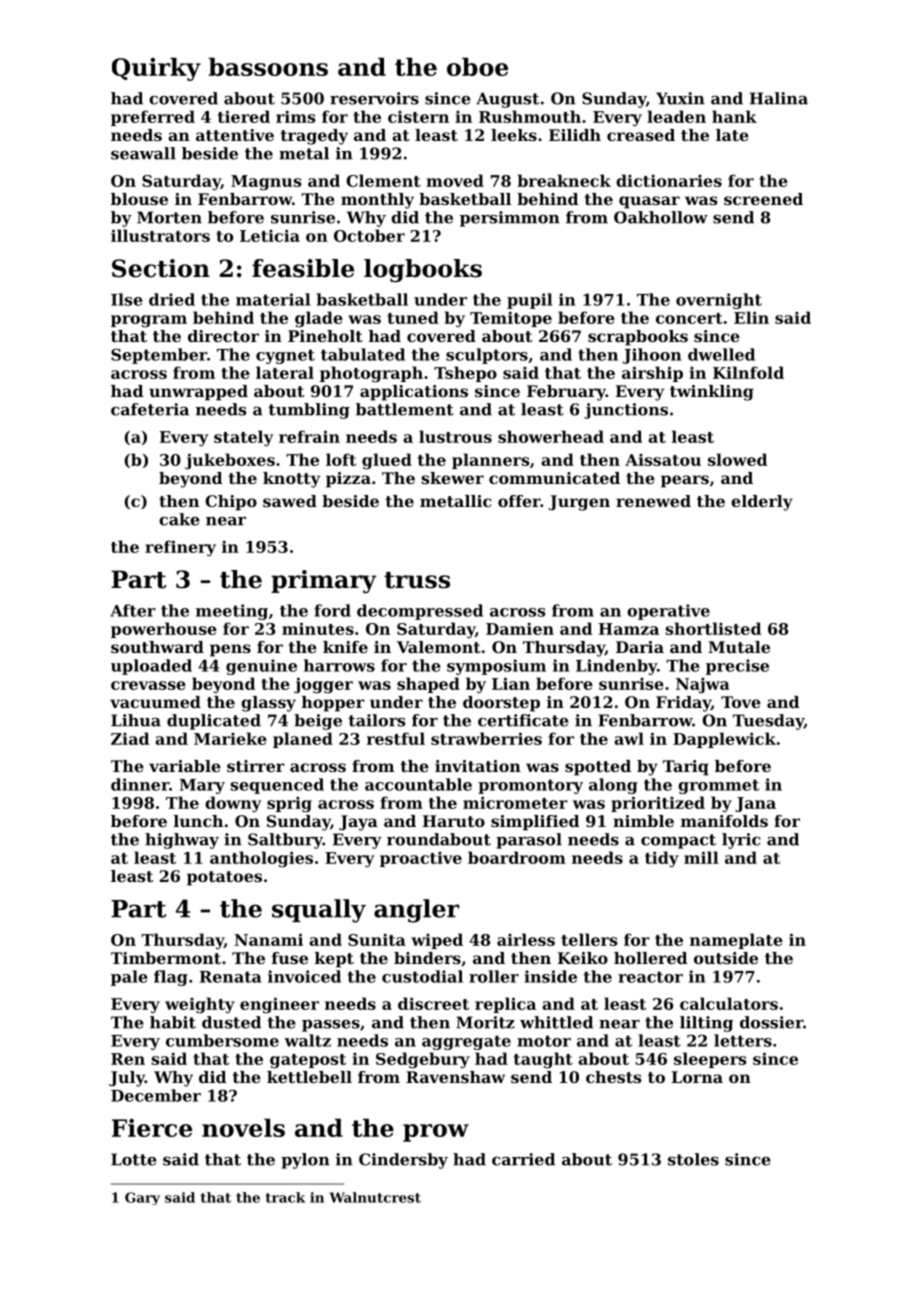 This screenshot has width=924, height=1308. Describe the element at coordinates (418, 117) in the screenshot. I see `cistern` at that location.
